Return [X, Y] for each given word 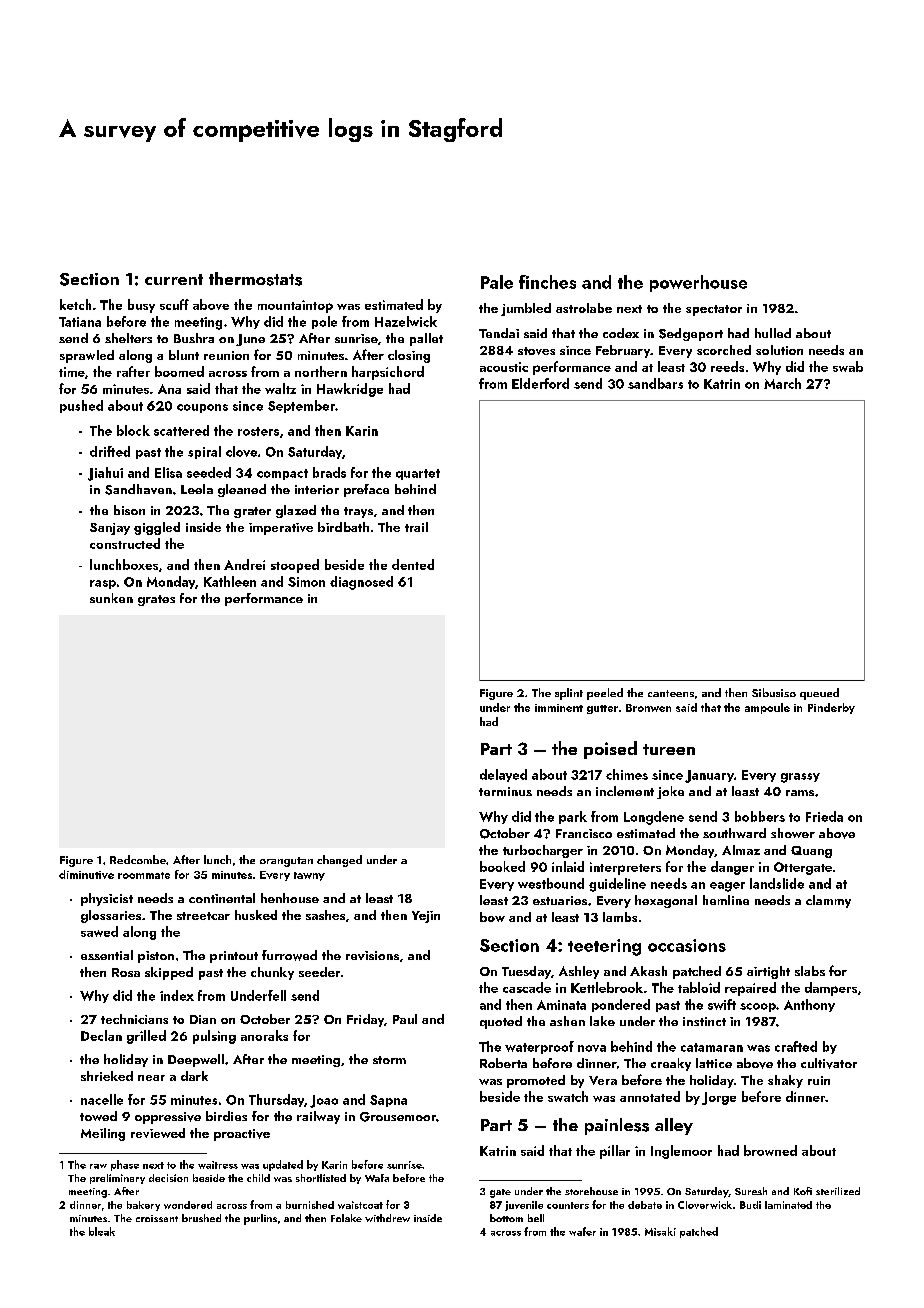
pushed [81, 406]
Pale [497, 282]
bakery [143, 1206]
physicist [107, 899]
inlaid [568, 866]
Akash [648, 971]
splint [569, 694]
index [177, 995]
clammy [828, 901]
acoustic [504, 367]
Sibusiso [774, 692]
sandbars [655, 383]
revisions [372, 955]
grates [156, 600]
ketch [75, 304]
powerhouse [698, 283]
